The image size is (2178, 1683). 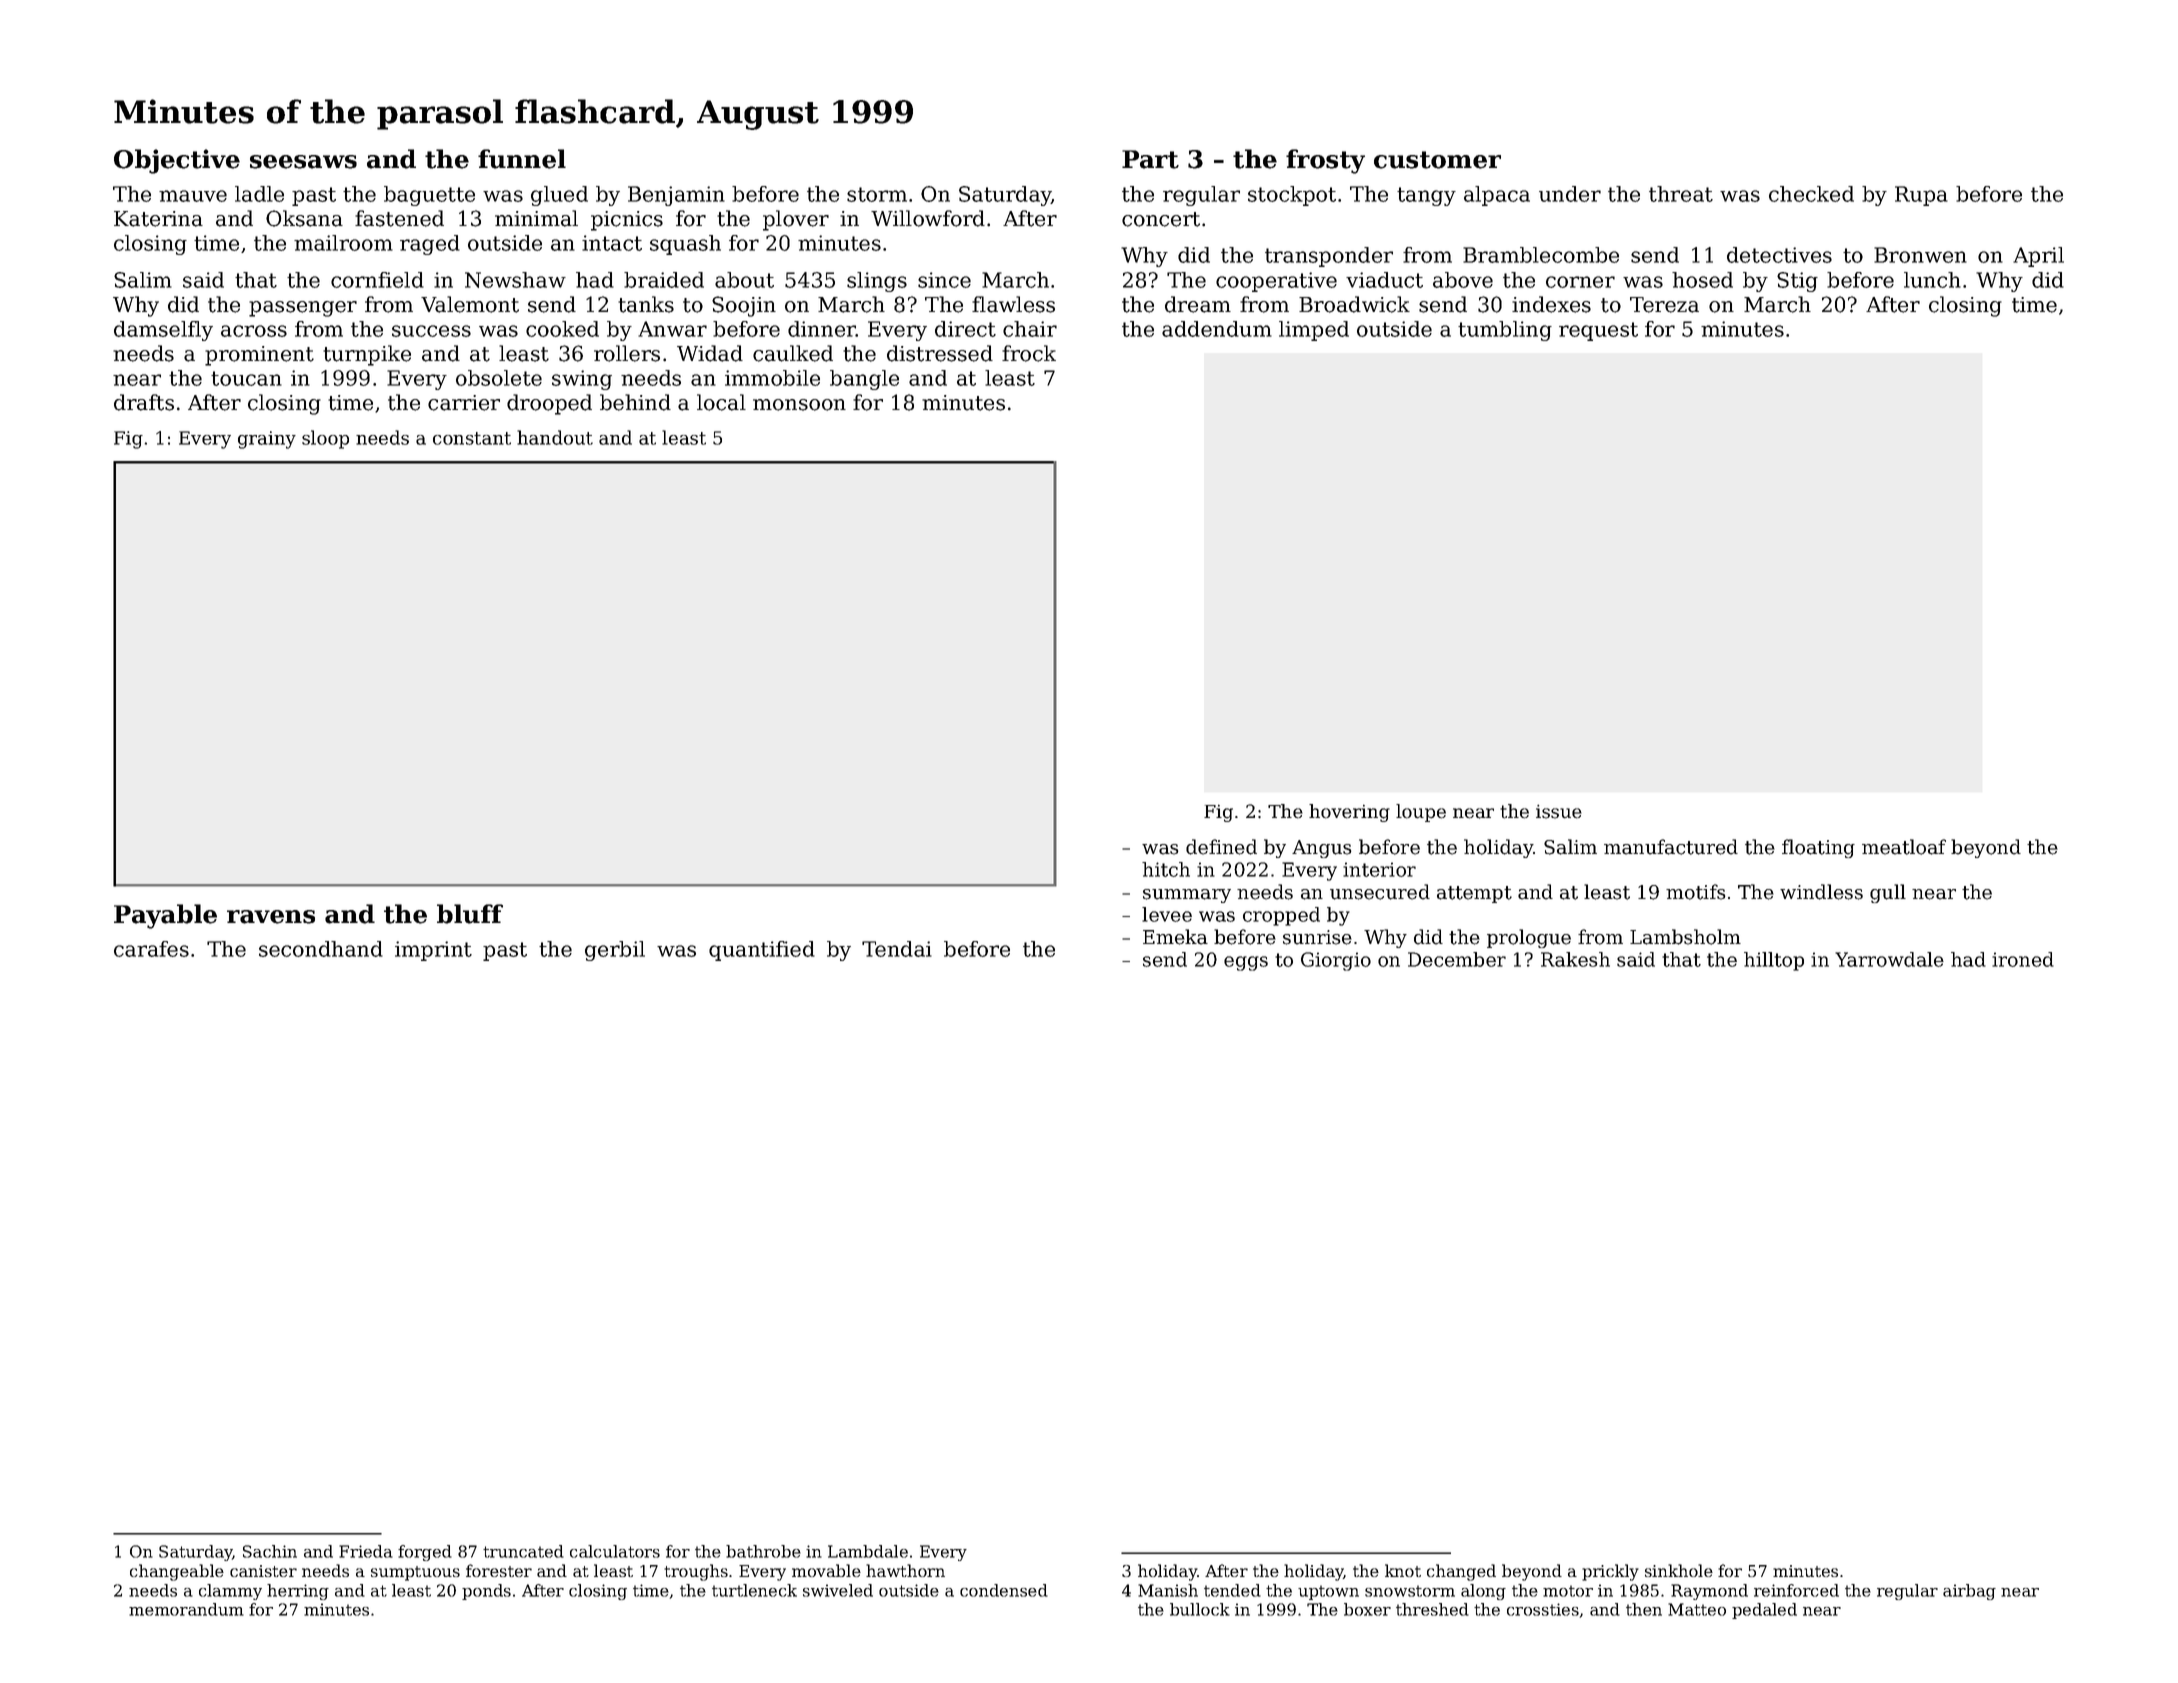 I want to click on prickly, so click(x=1610, y=1572).
